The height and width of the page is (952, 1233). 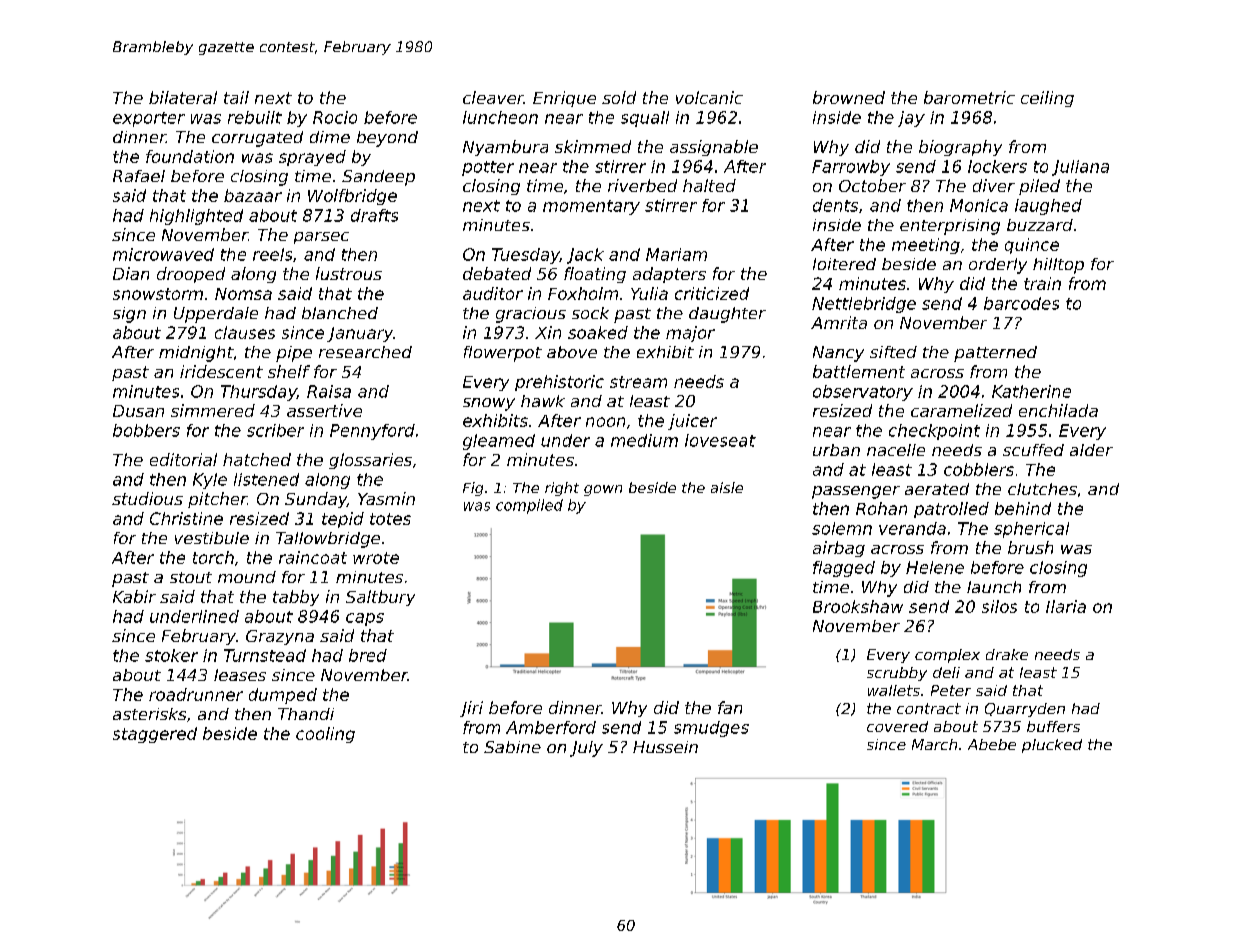 I want to click on Juliana, so click(x=1080, y=168).
